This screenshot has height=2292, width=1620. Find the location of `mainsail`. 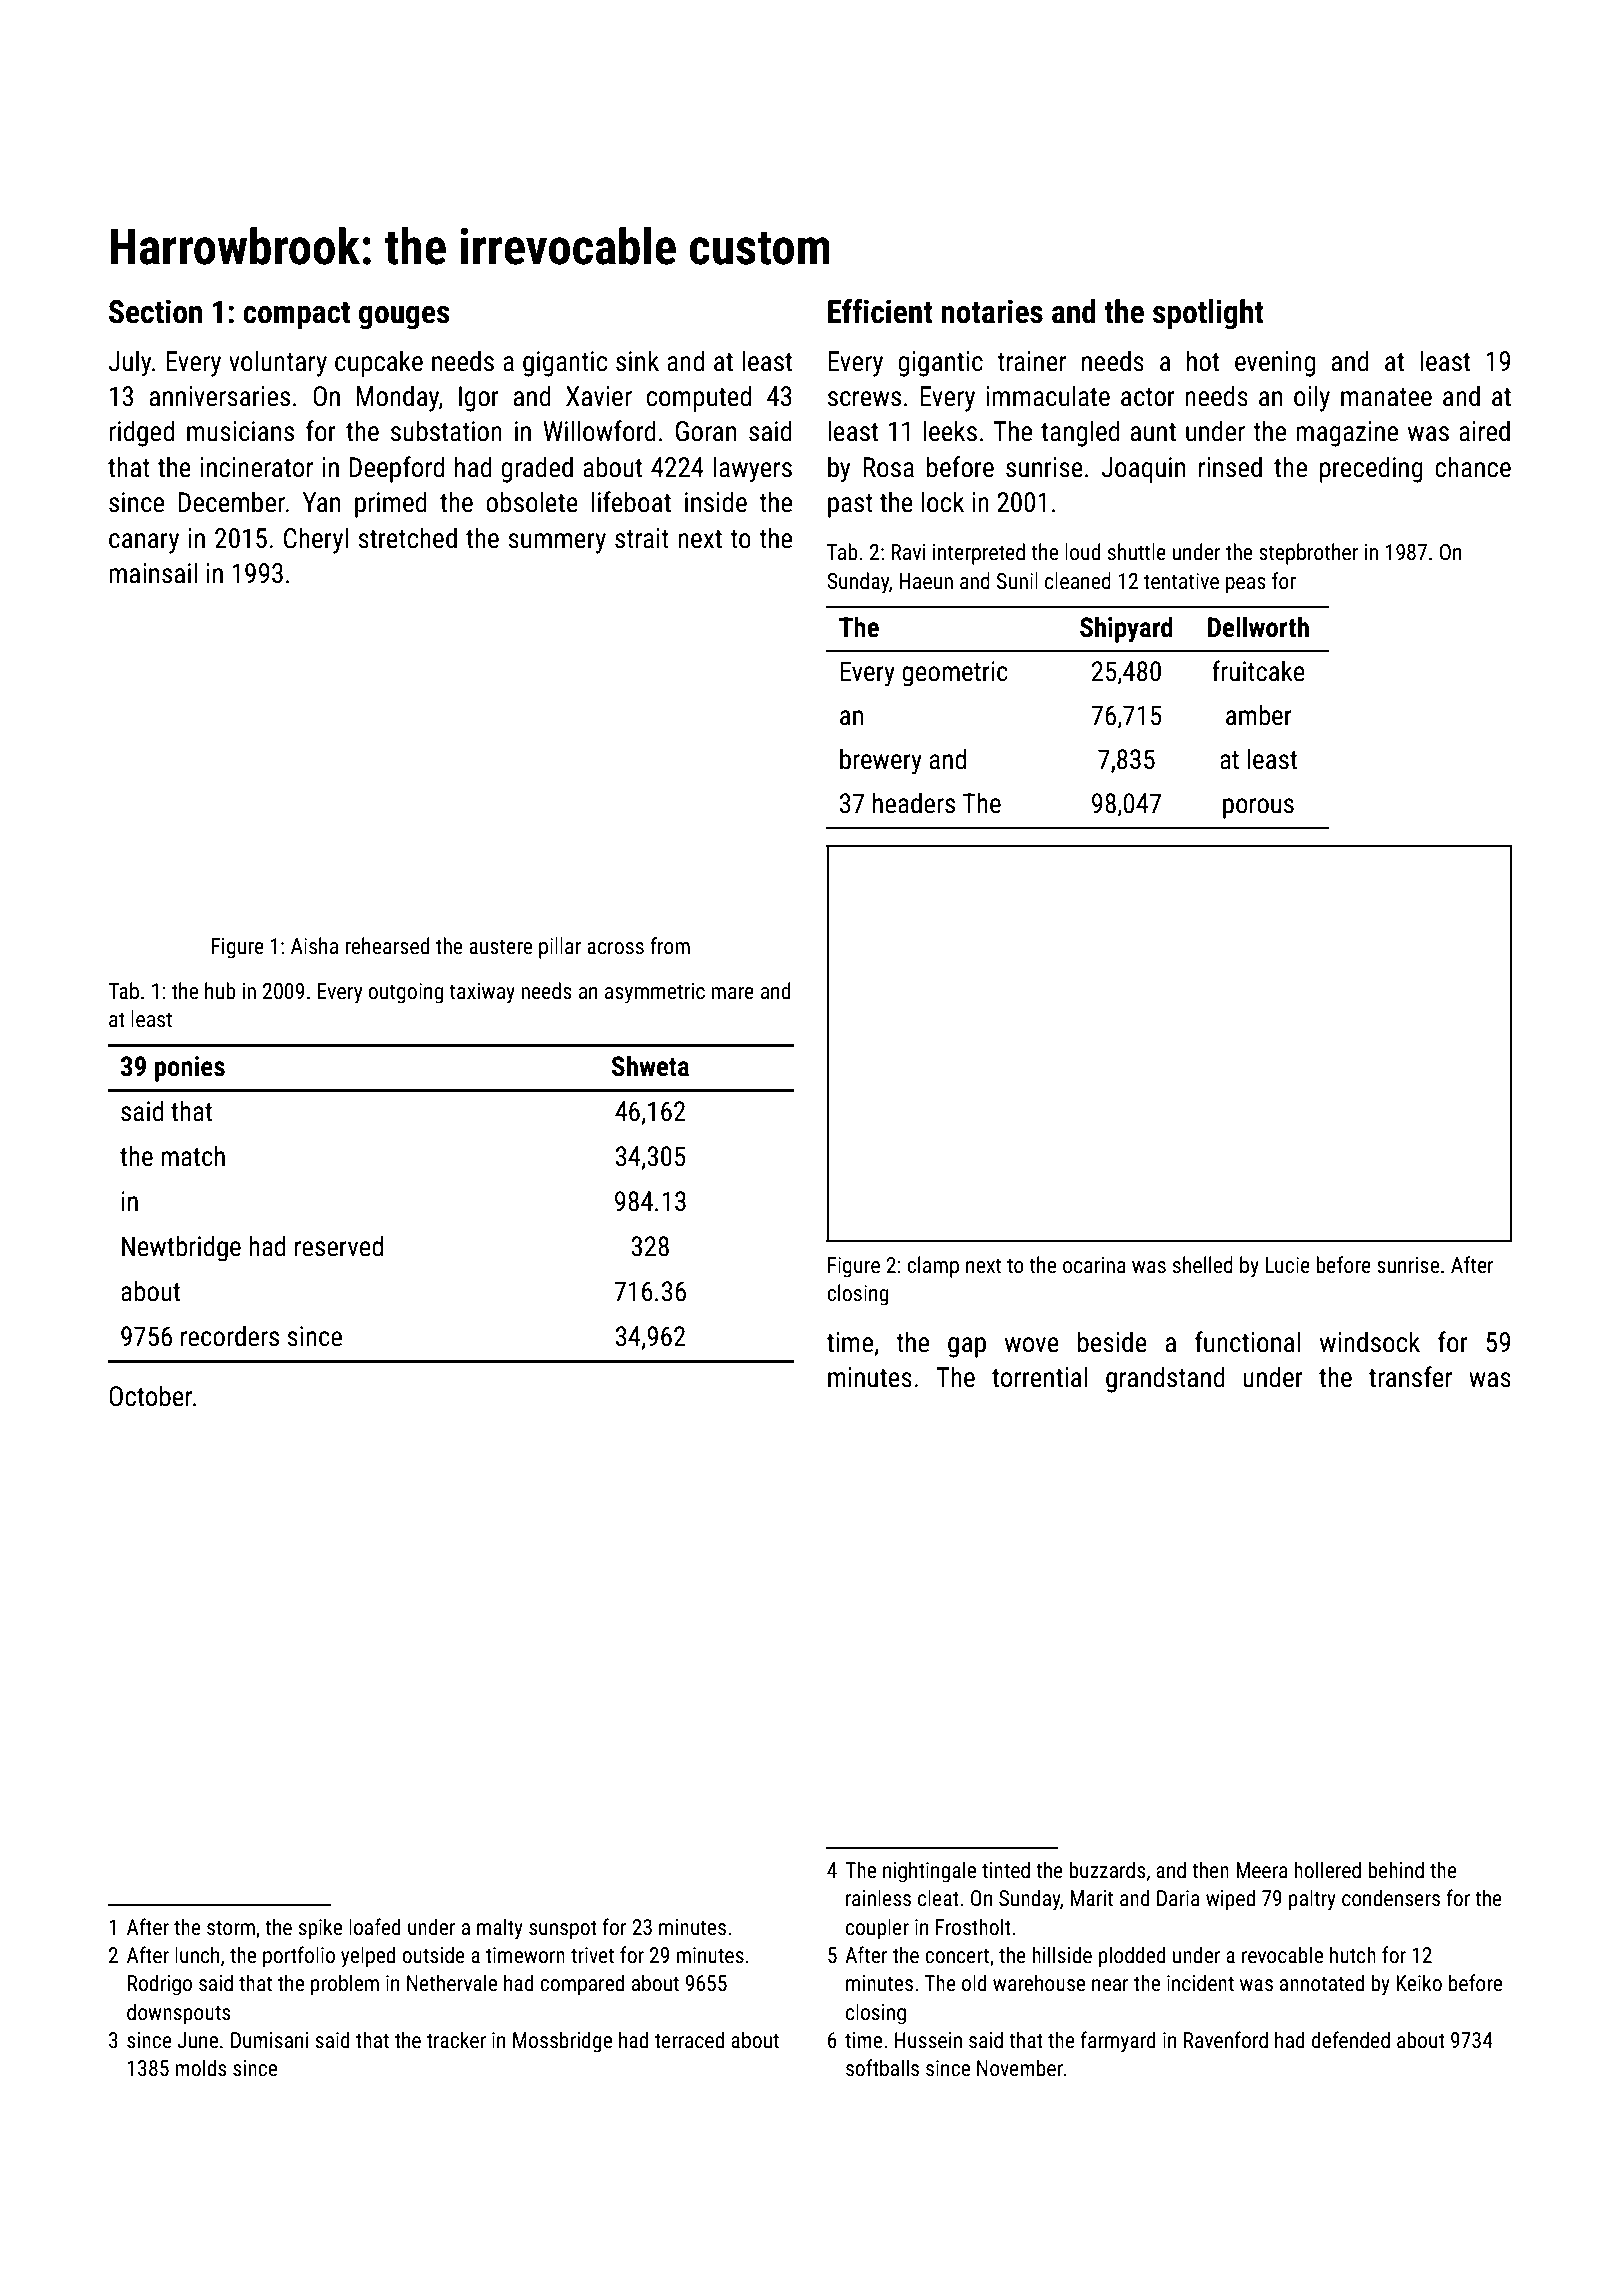

mainsail is located at coordinates (153, 573).
